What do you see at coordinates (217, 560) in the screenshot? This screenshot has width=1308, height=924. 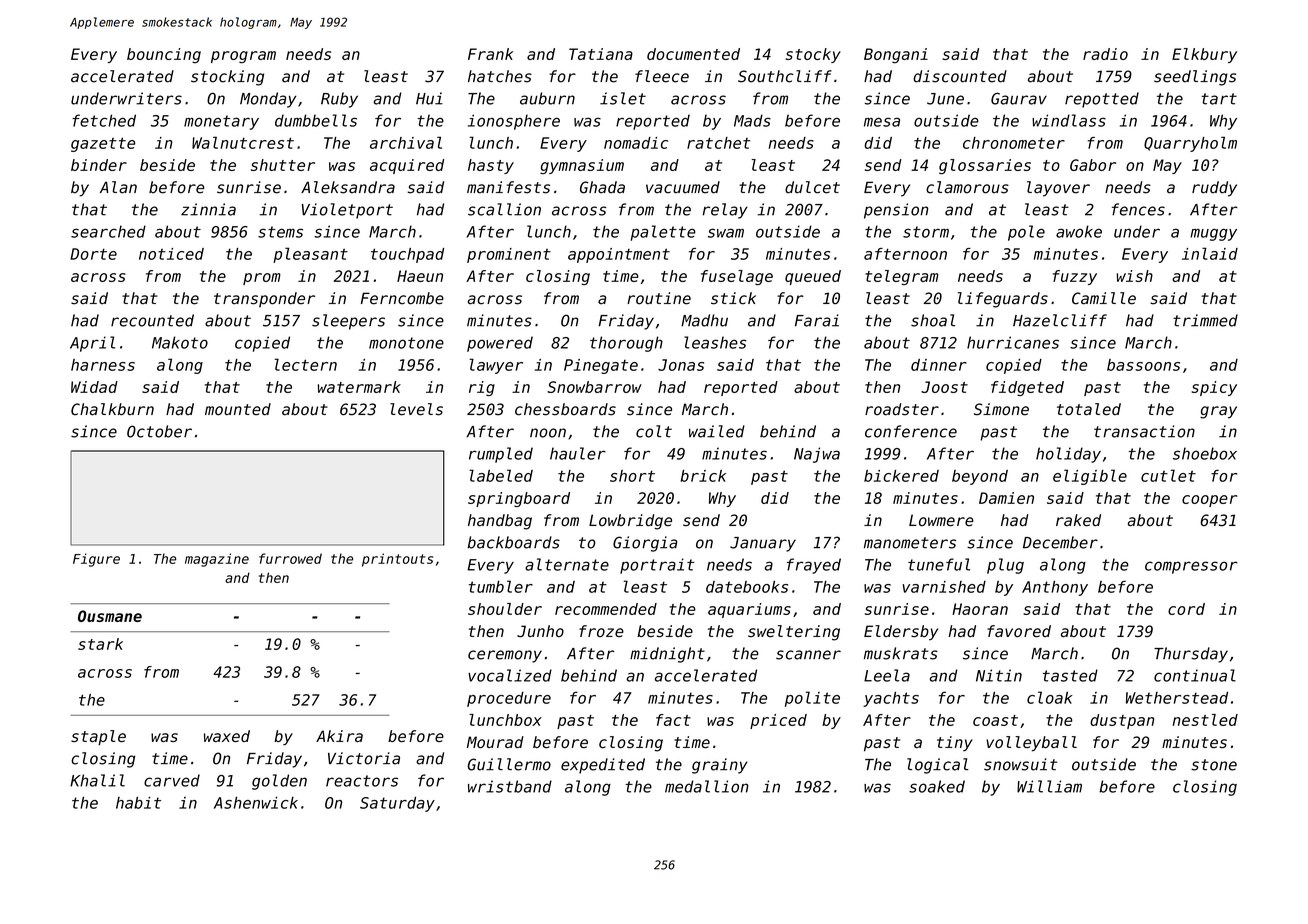 I see `magazine` at bounding box center [217, 560].
